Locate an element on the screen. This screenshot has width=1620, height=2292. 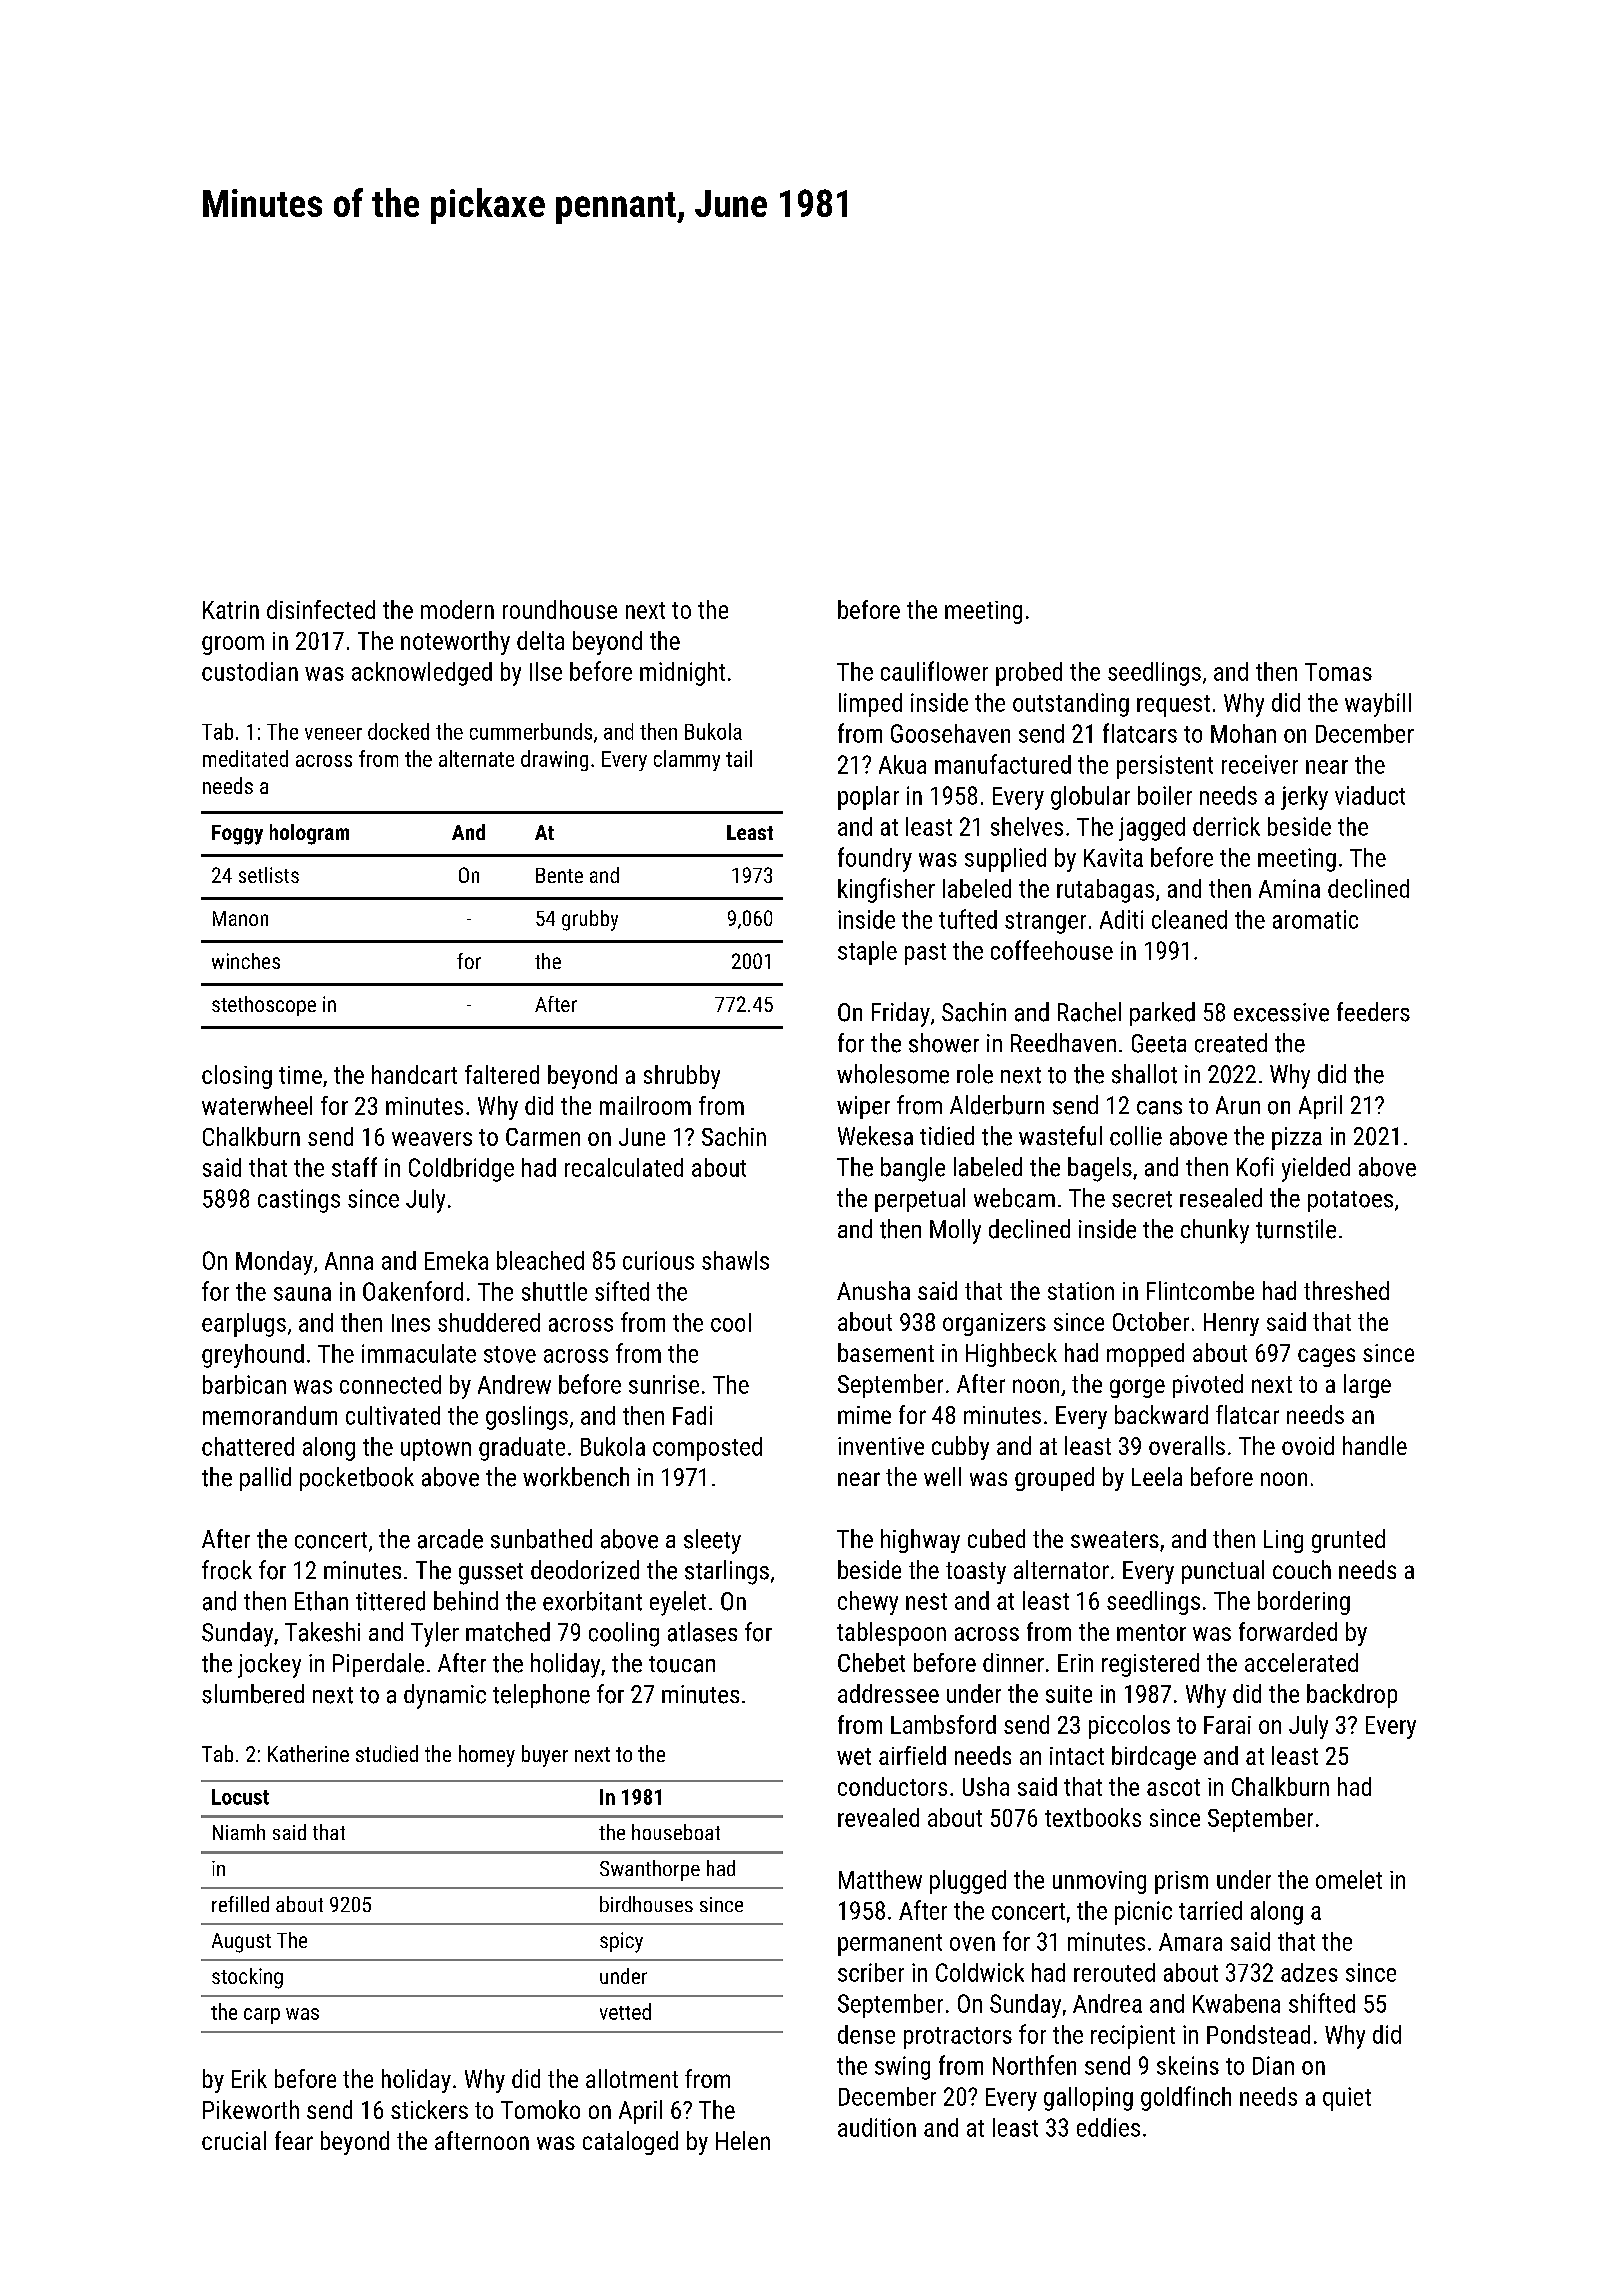
highway is located at coordinates (920, 1541).
